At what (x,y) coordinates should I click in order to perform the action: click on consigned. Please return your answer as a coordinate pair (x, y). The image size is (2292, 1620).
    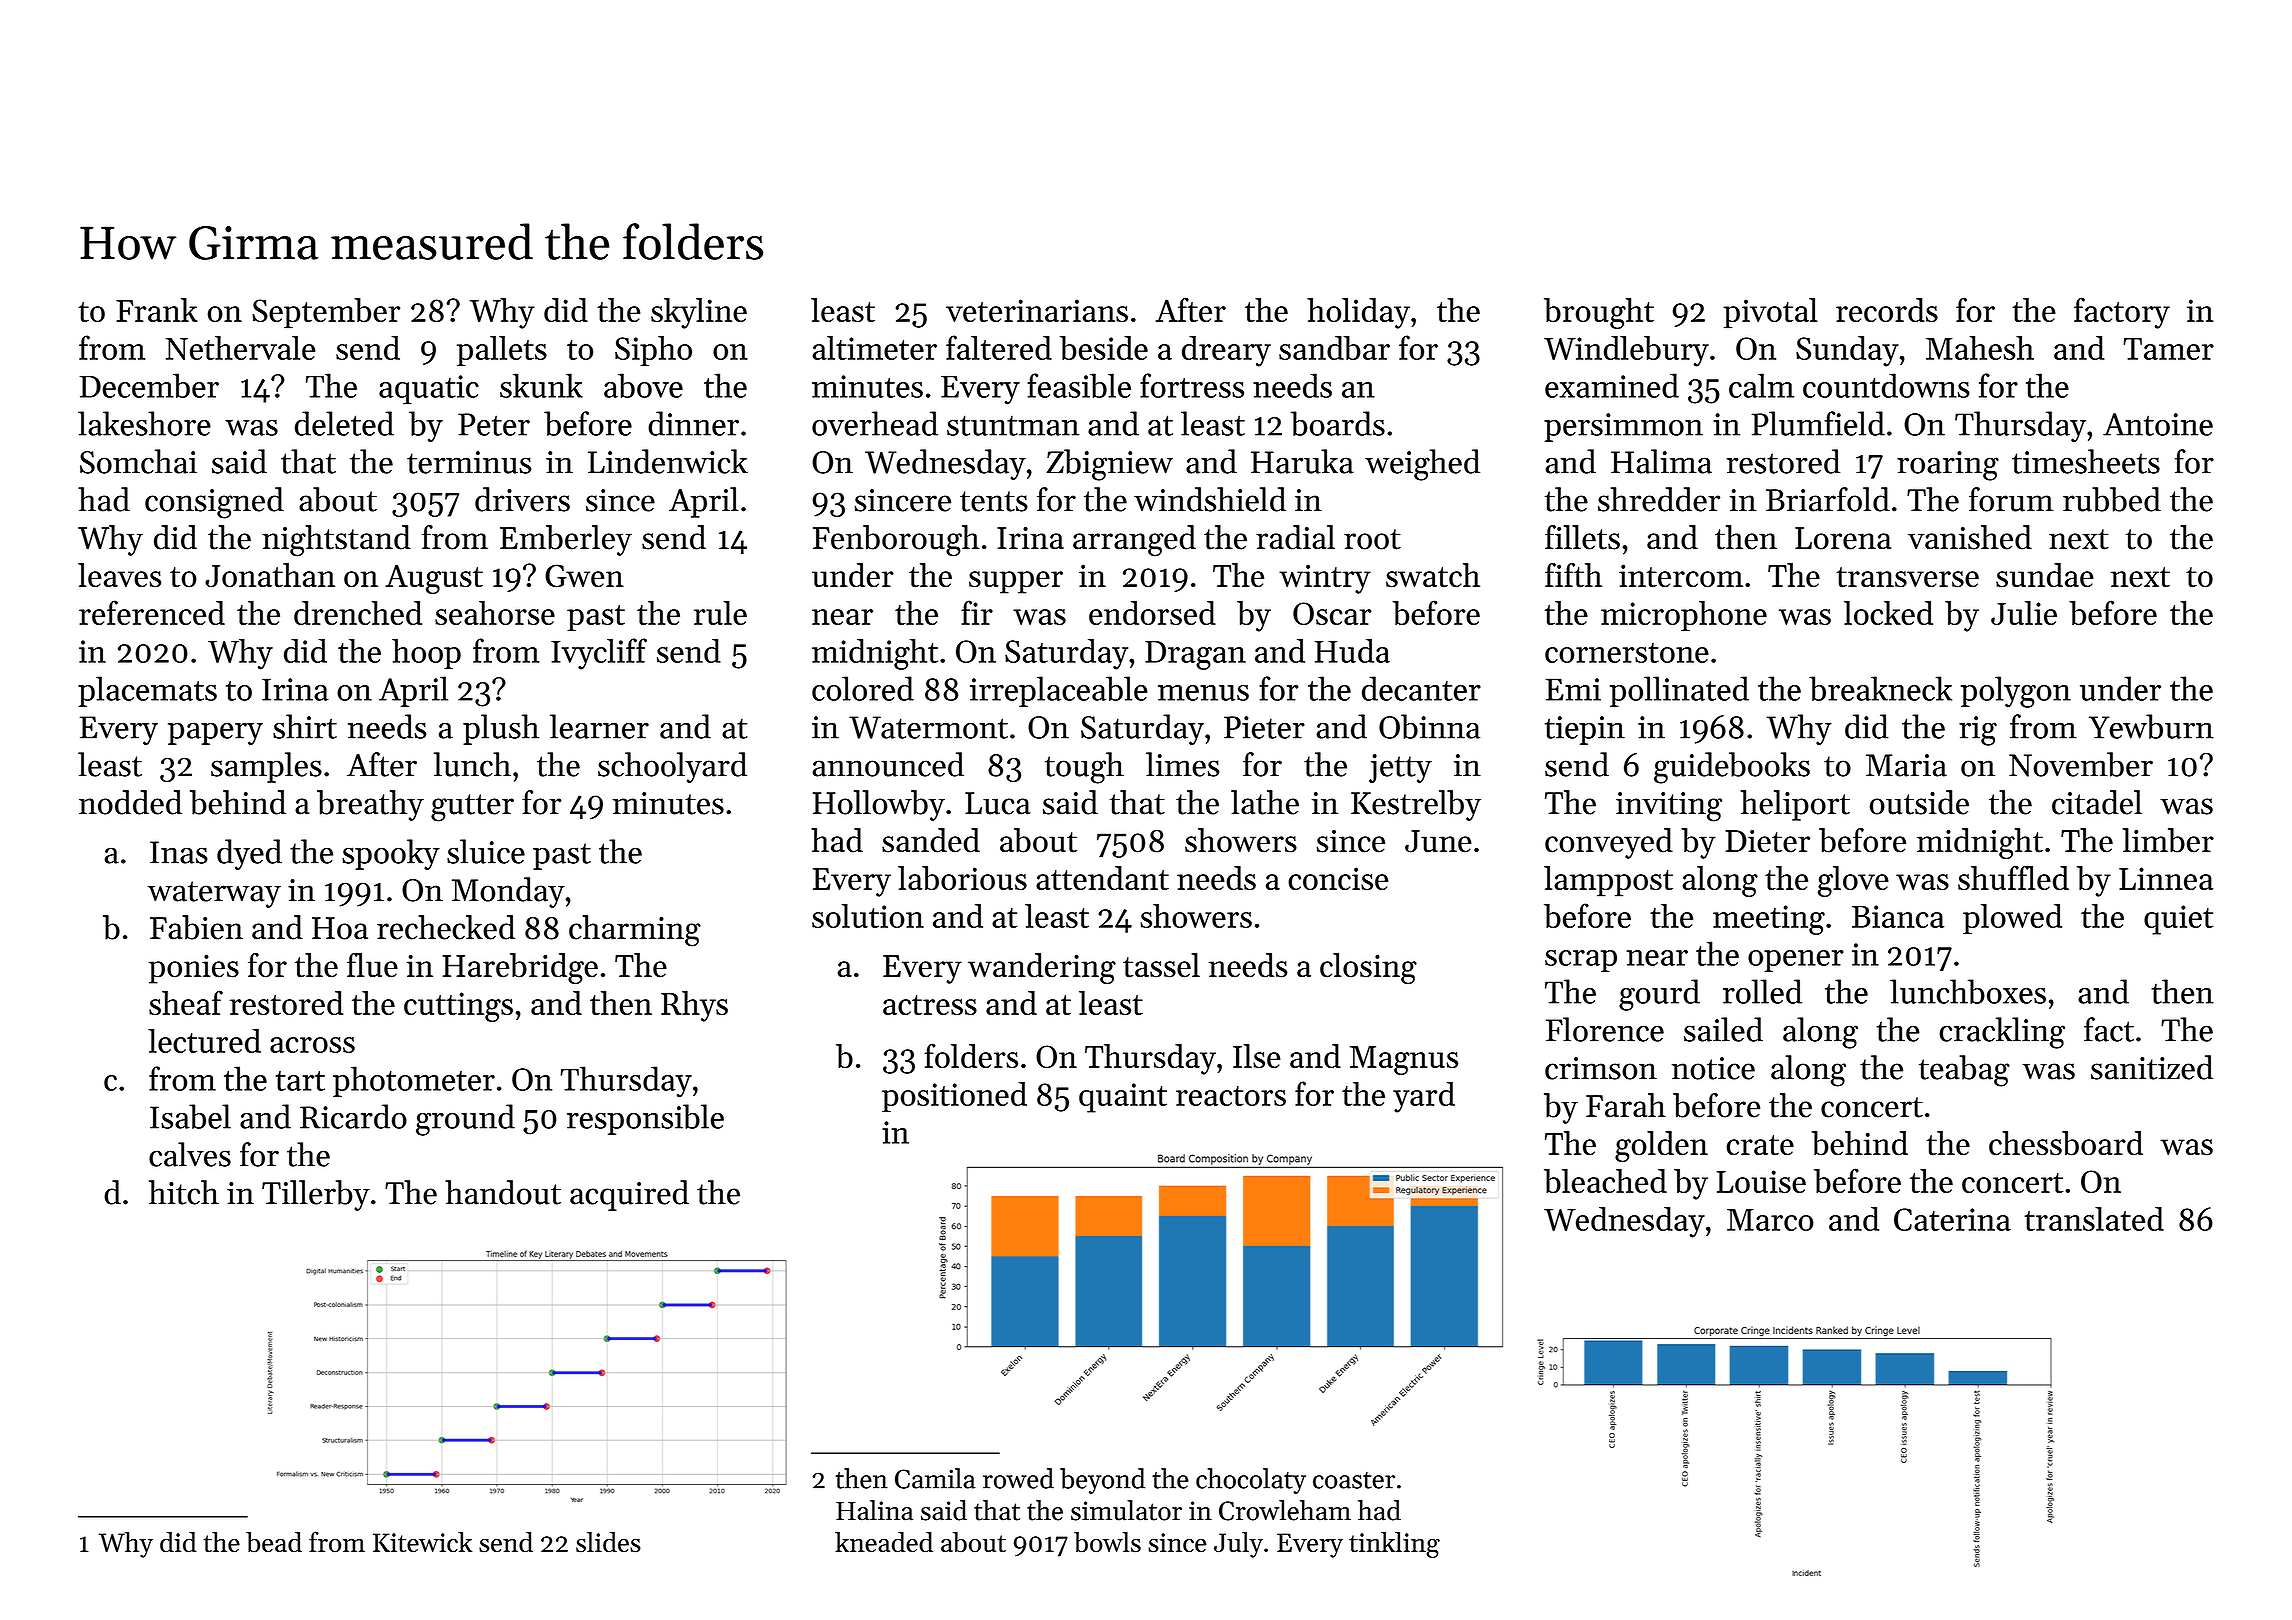
    Looking at the image, I should click on (214, 503).
